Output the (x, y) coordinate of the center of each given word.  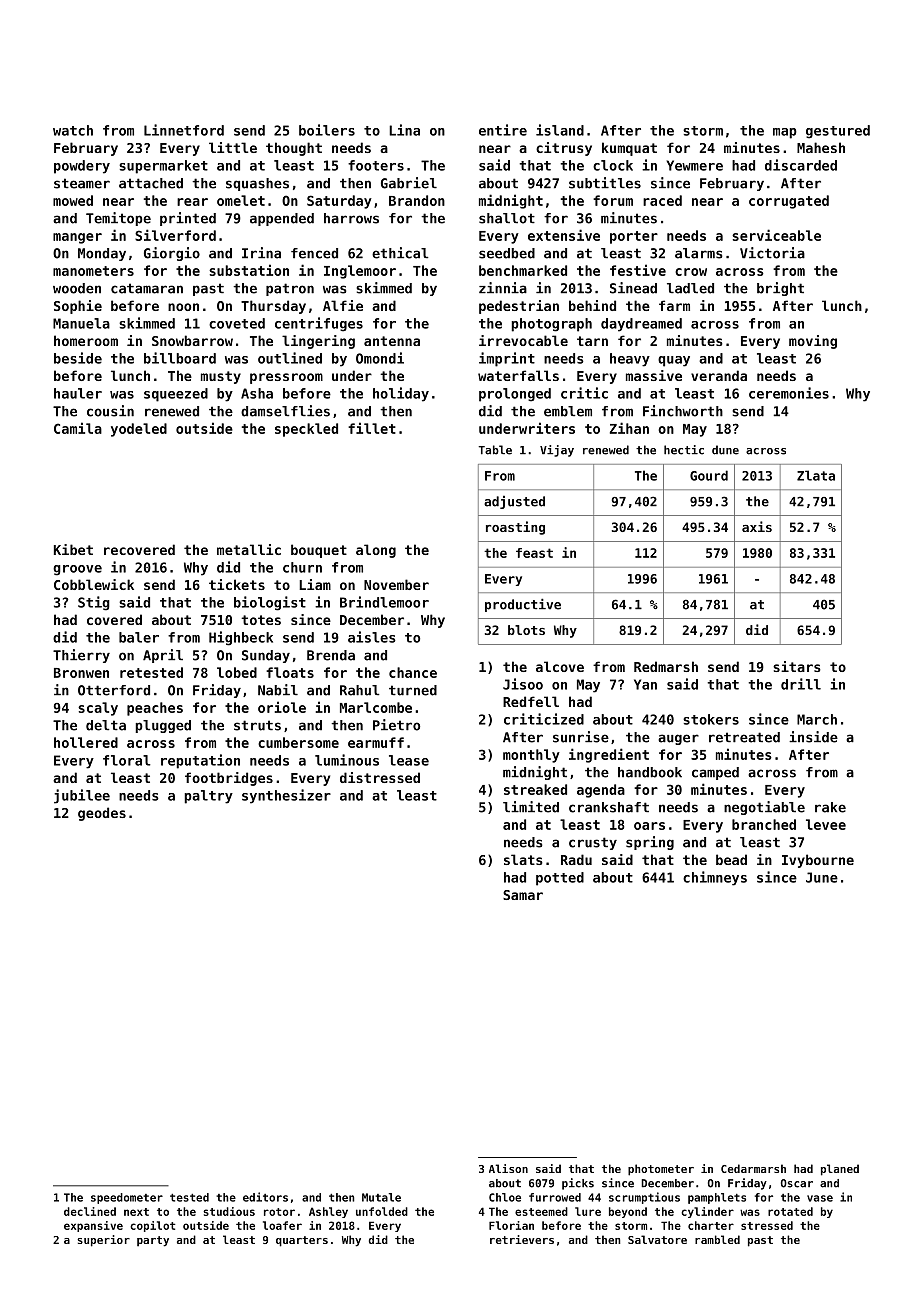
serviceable (776, 235)
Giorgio (172, 254)
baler (139, 637)
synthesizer (286, 796)
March (817, 719)
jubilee (82, 796)
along (376, 551)
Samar (523, 895)
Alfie (343, 305)
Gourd (709, 475)
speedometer (127, 1198)
